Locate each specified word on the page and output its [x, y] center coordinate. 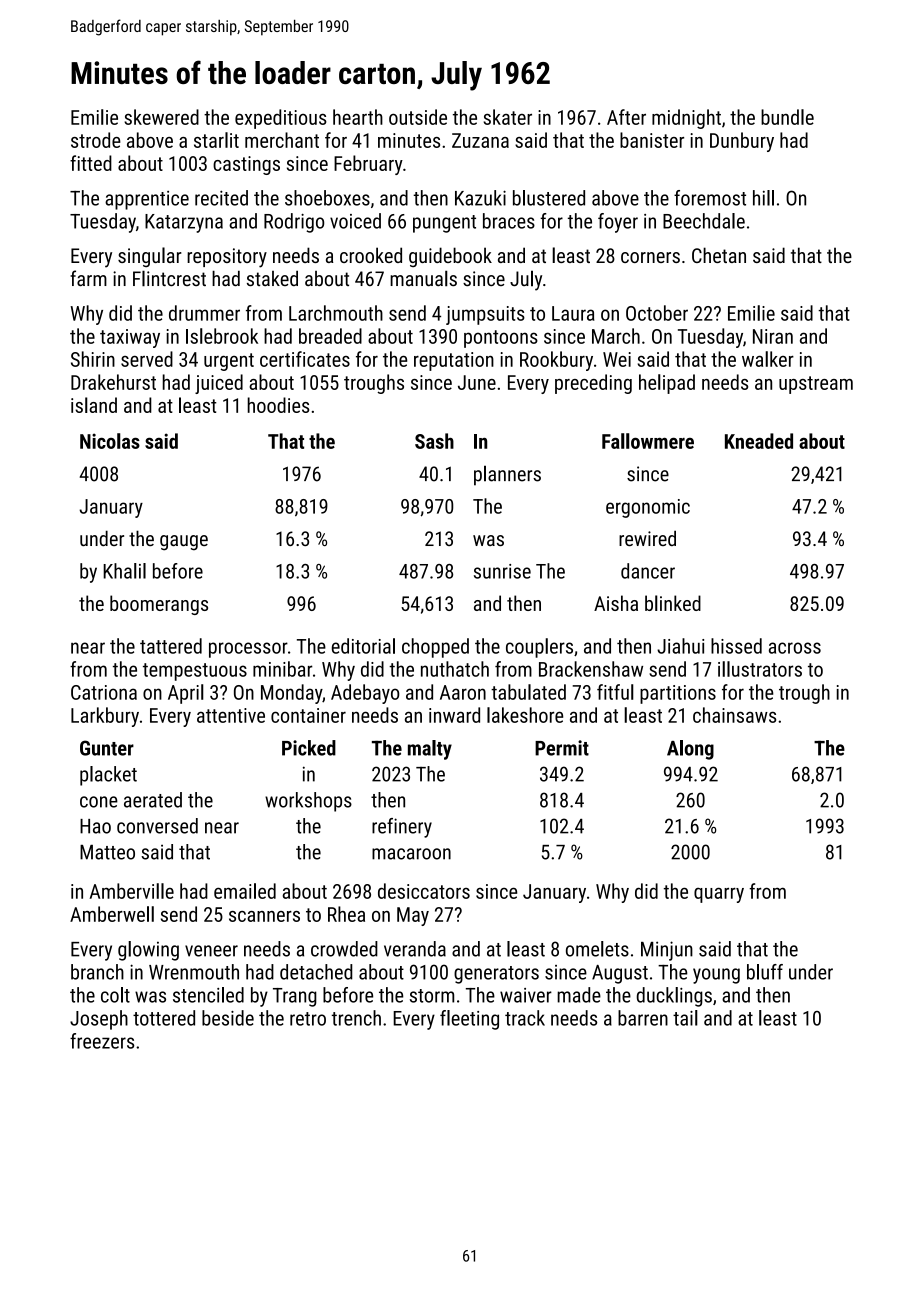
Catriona [104, 692]
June [477, 382]
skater [508, 117]
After [626, 117]
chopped [435, 648]
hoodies [278, 405]
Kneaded [759, 441]
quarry [719, 895]
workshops [308, 802]
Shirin [93, 359]
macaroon [411, 854]
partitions [678, 694]
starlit [216, 140]
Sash [434, 441]
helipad [667, 384]
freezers [102, 1041]
